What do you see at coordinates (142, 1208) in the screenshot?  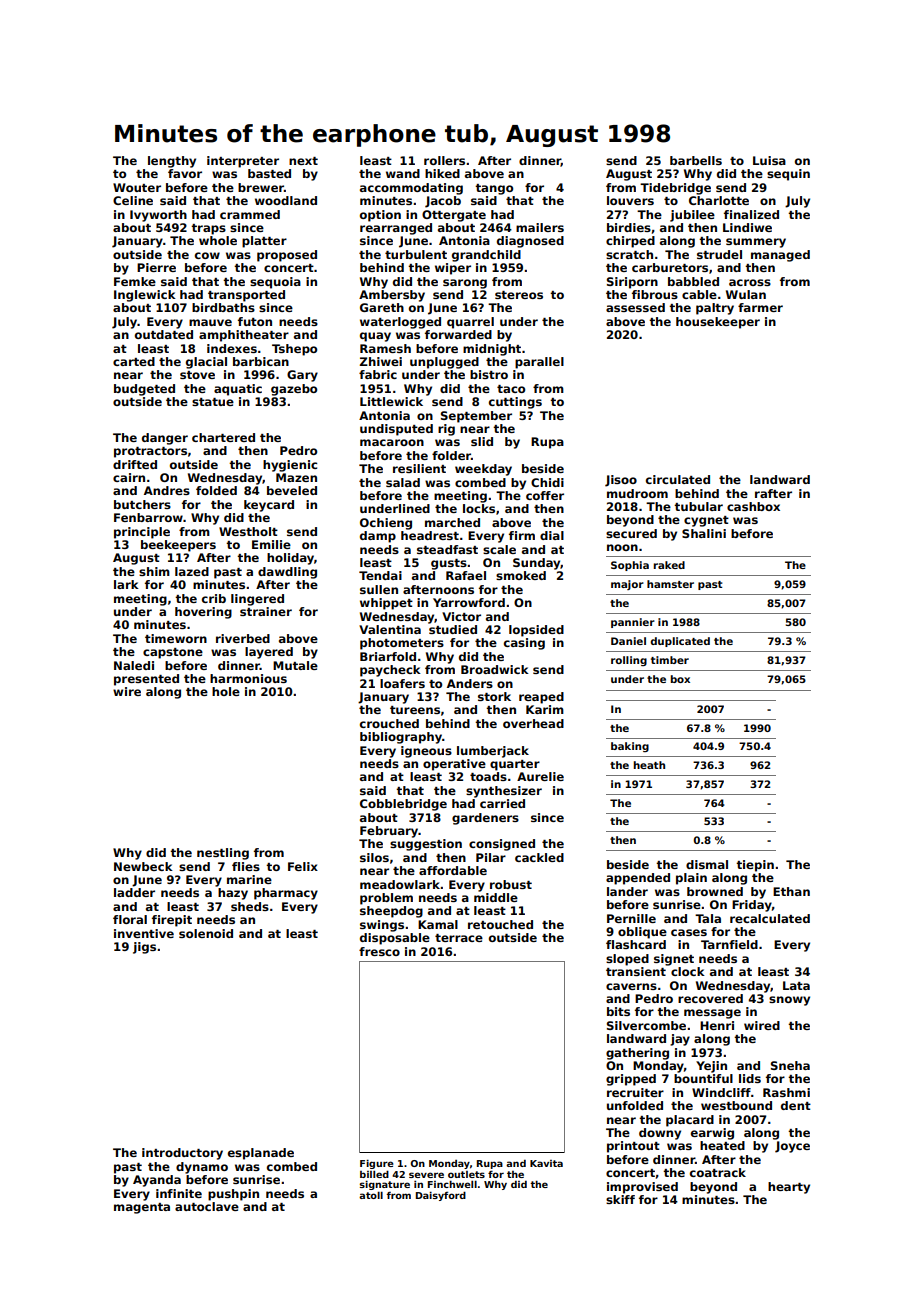 I see `magenta` at bounding box center [142, 1208].
